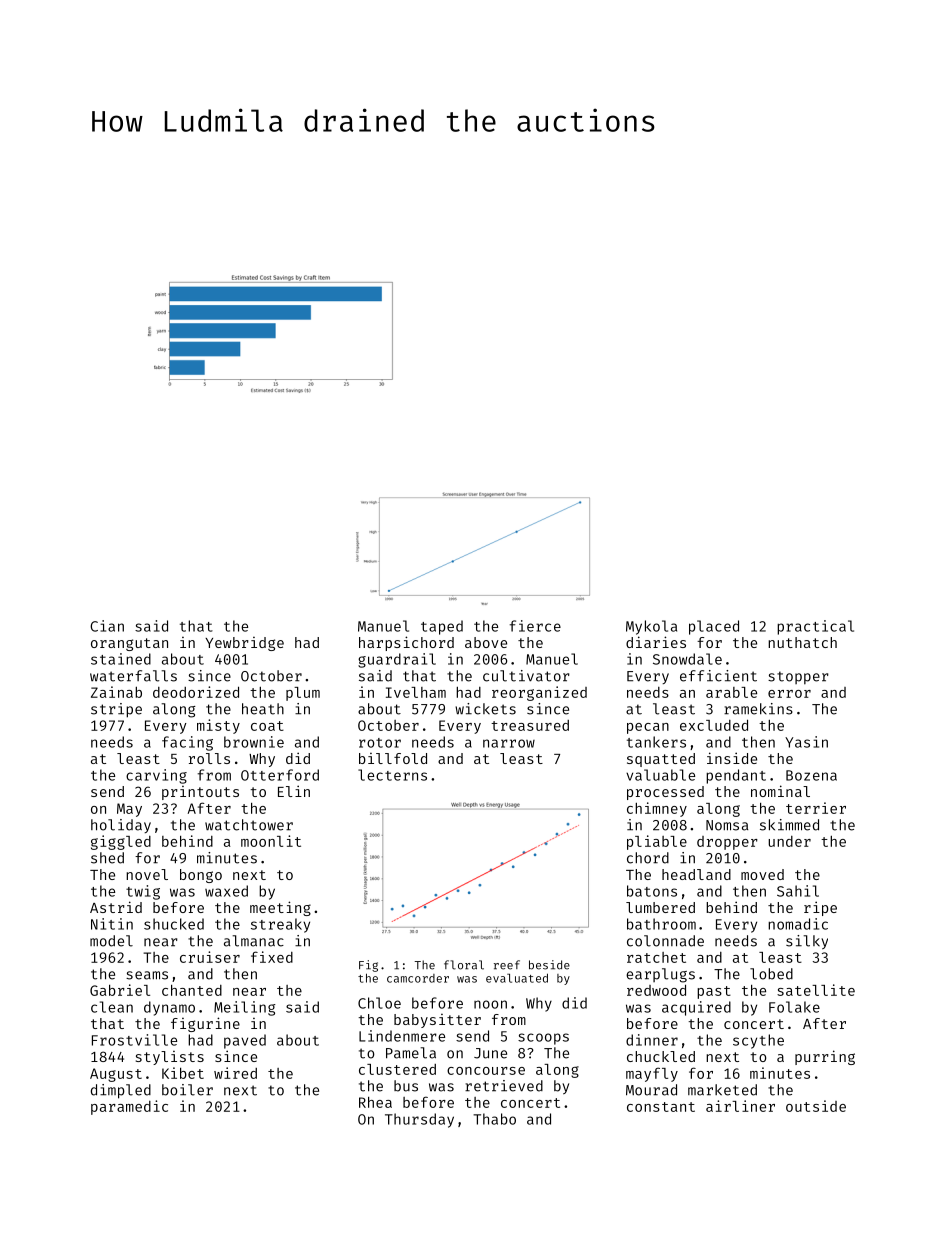 Image resolution: width=952 pixels, height=1233 pixels. Describe the element at coordinates (661, 924) in the screenshot. I see `bathroom` at that location.
